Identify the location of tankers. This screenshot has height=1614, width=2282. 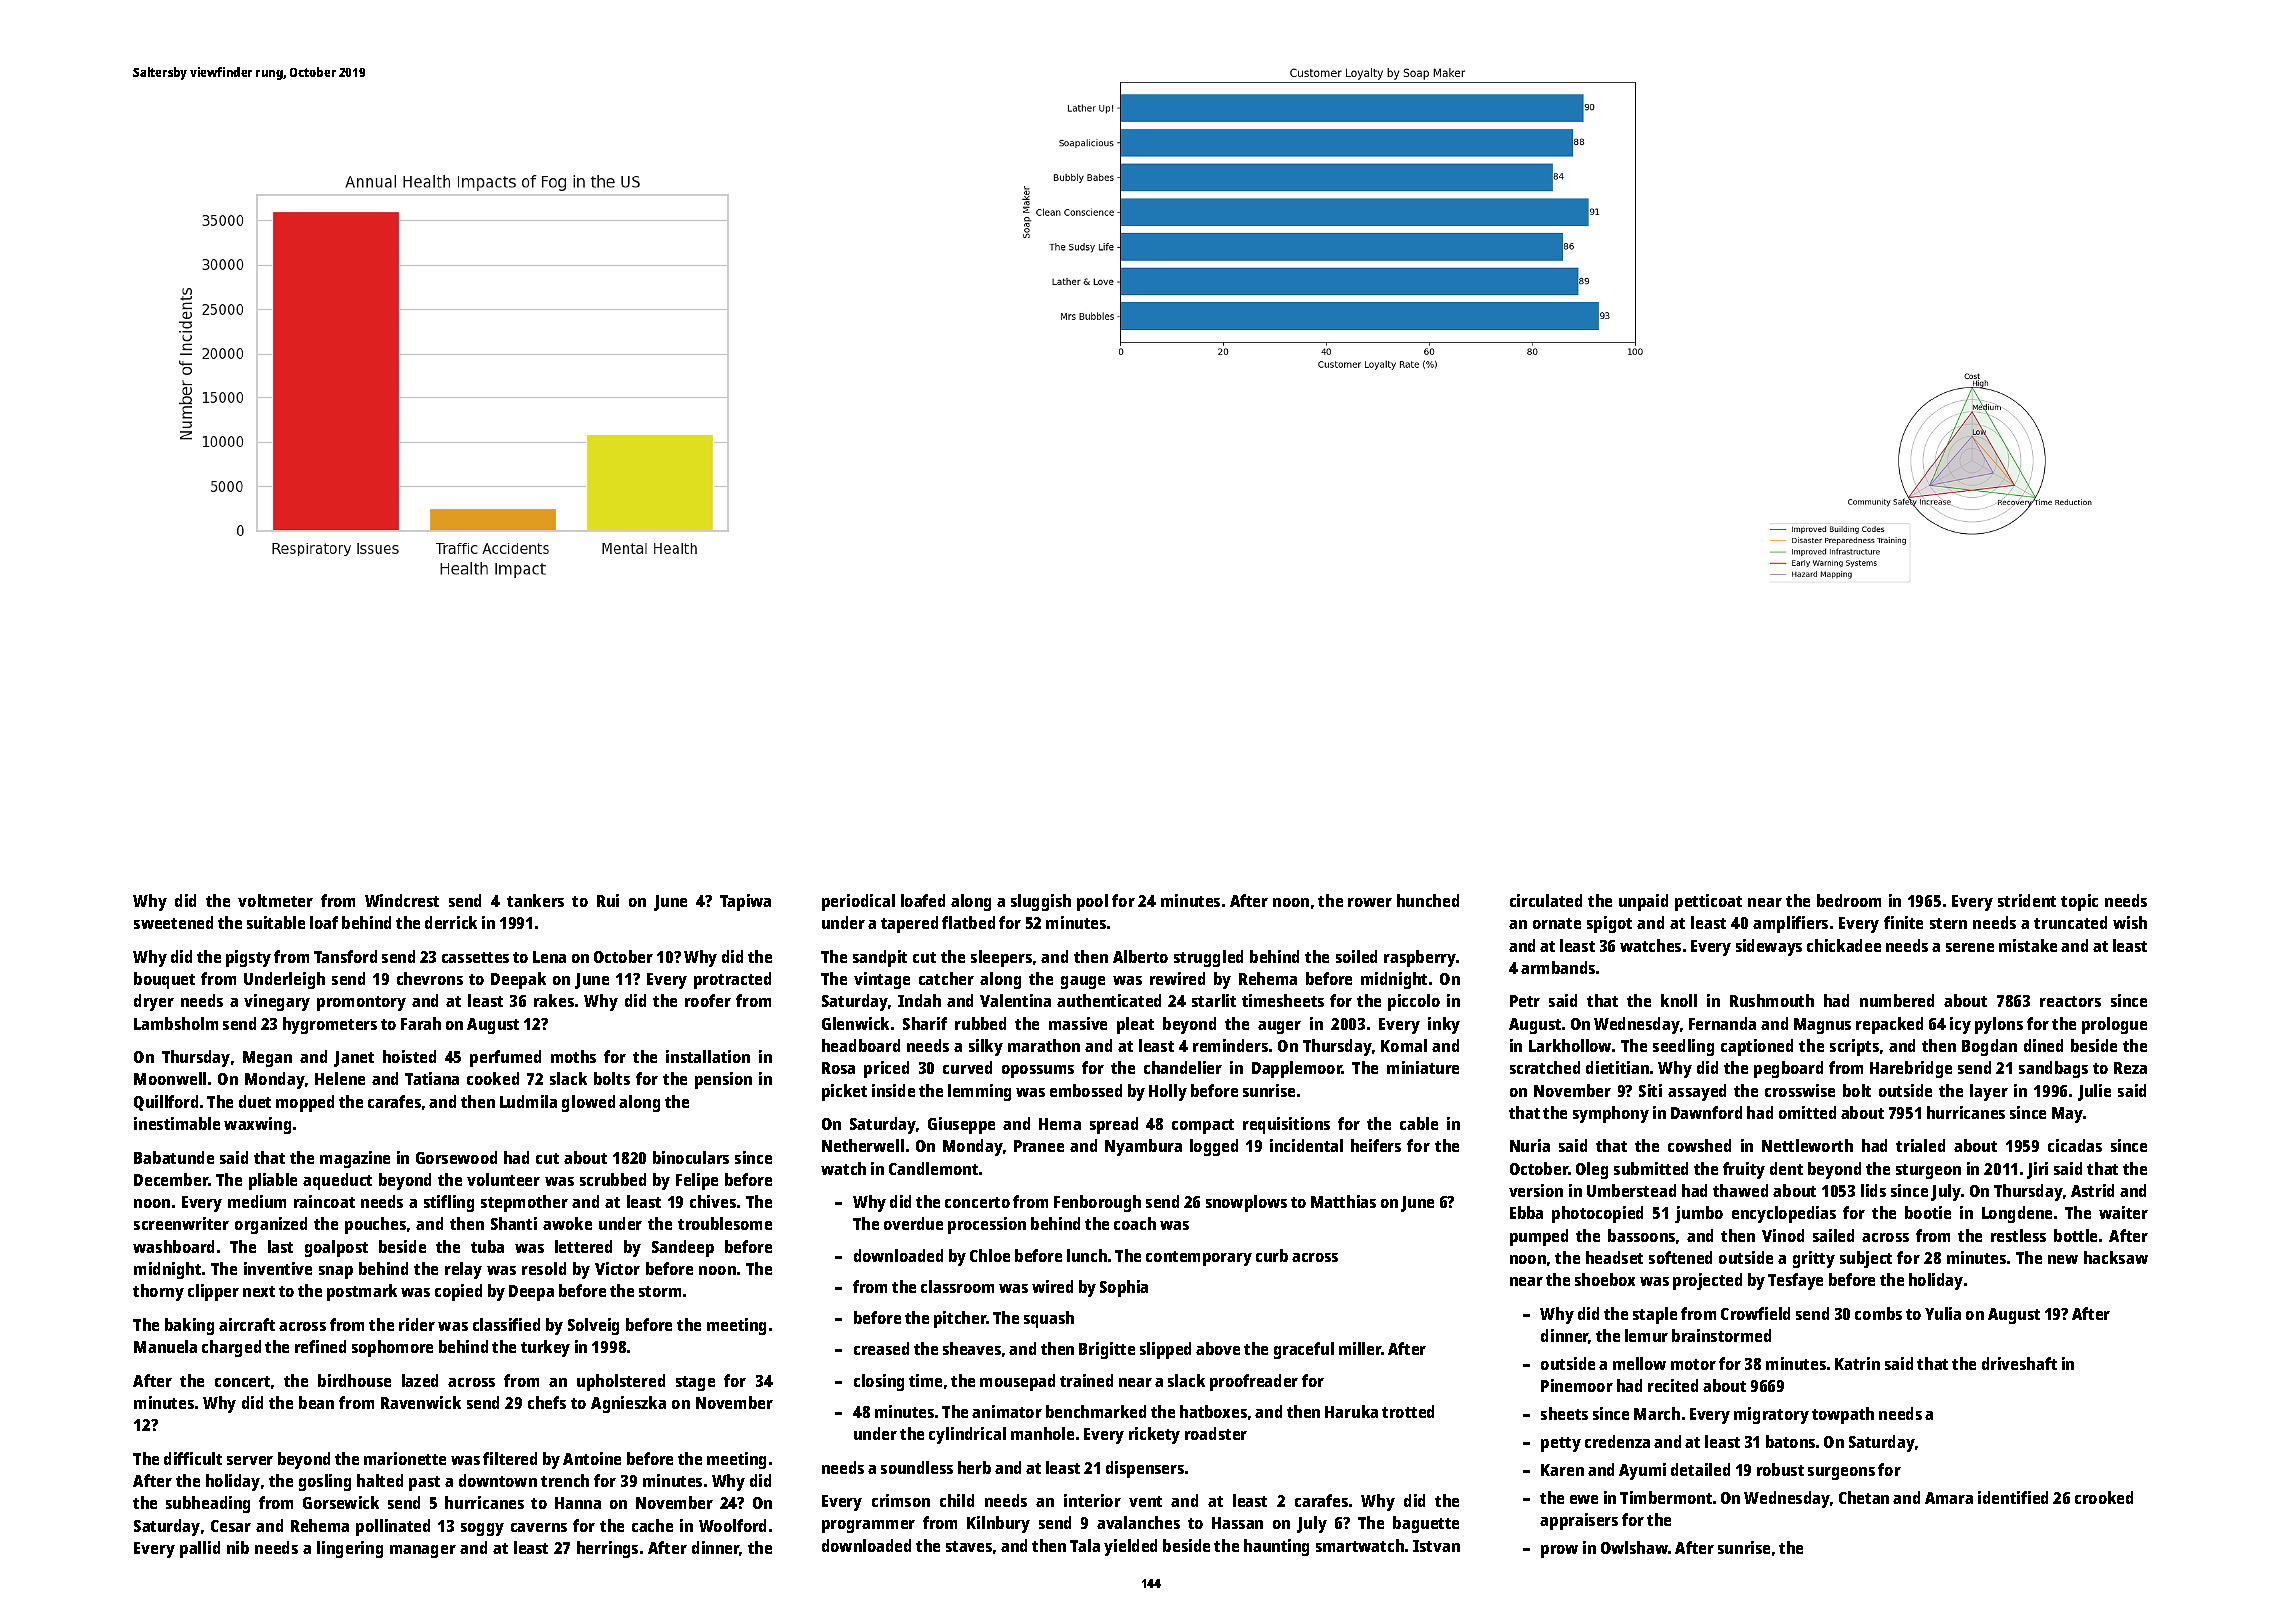
(535, 900).
